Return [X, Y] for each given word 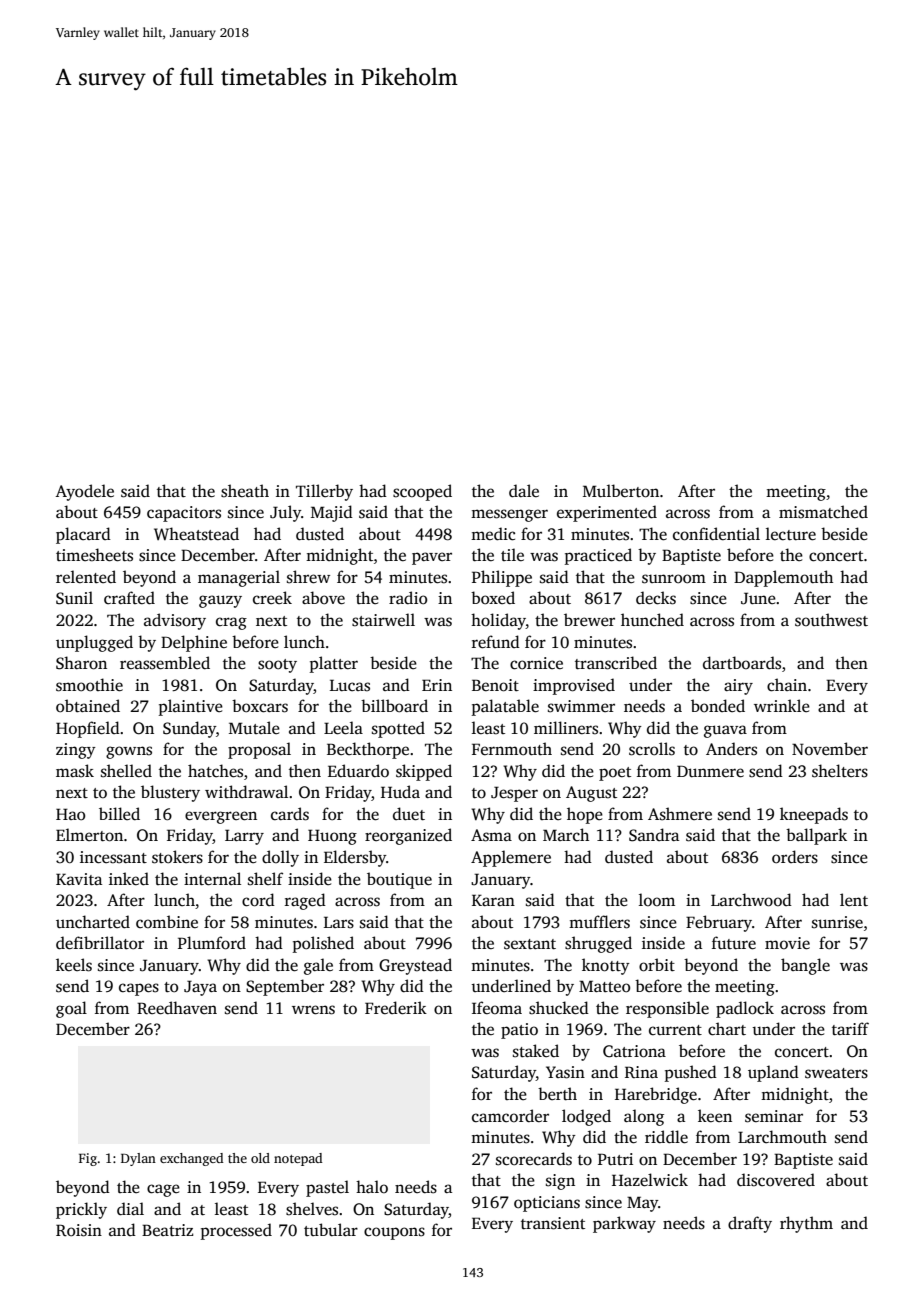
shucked [559, 1008]
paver [432, 558]
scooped [422, 492]
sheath [245, 491]
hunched [652, 620]
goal [71, 1009]
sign [560, 1182]
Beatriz [167, 1230]
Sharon [81, 663]
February [719, 923]
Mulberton [621, 491]
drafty [750, 1224]
